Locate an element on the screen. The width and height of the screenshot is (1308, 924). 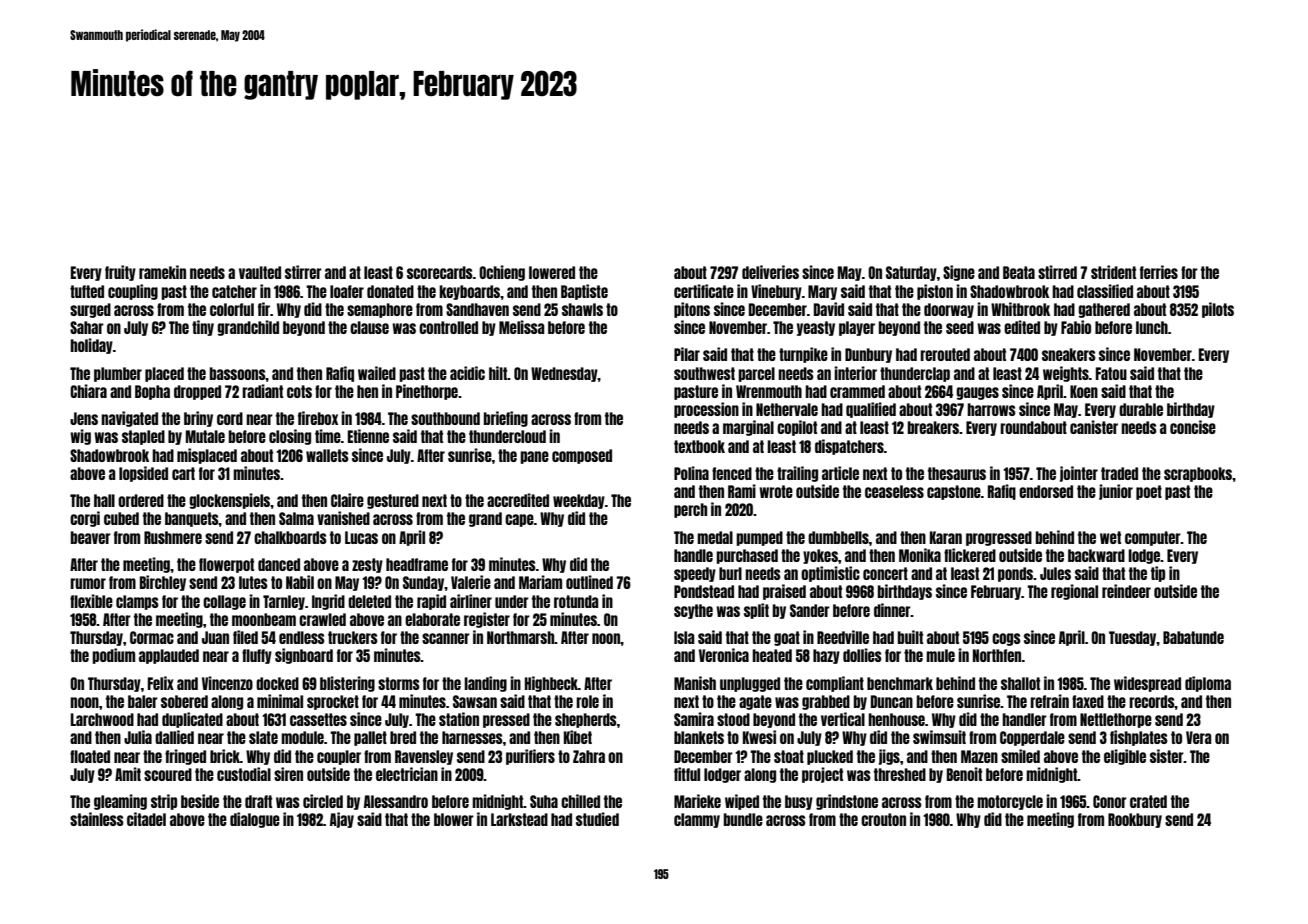
lutes is located at coordinates (253, 582).
